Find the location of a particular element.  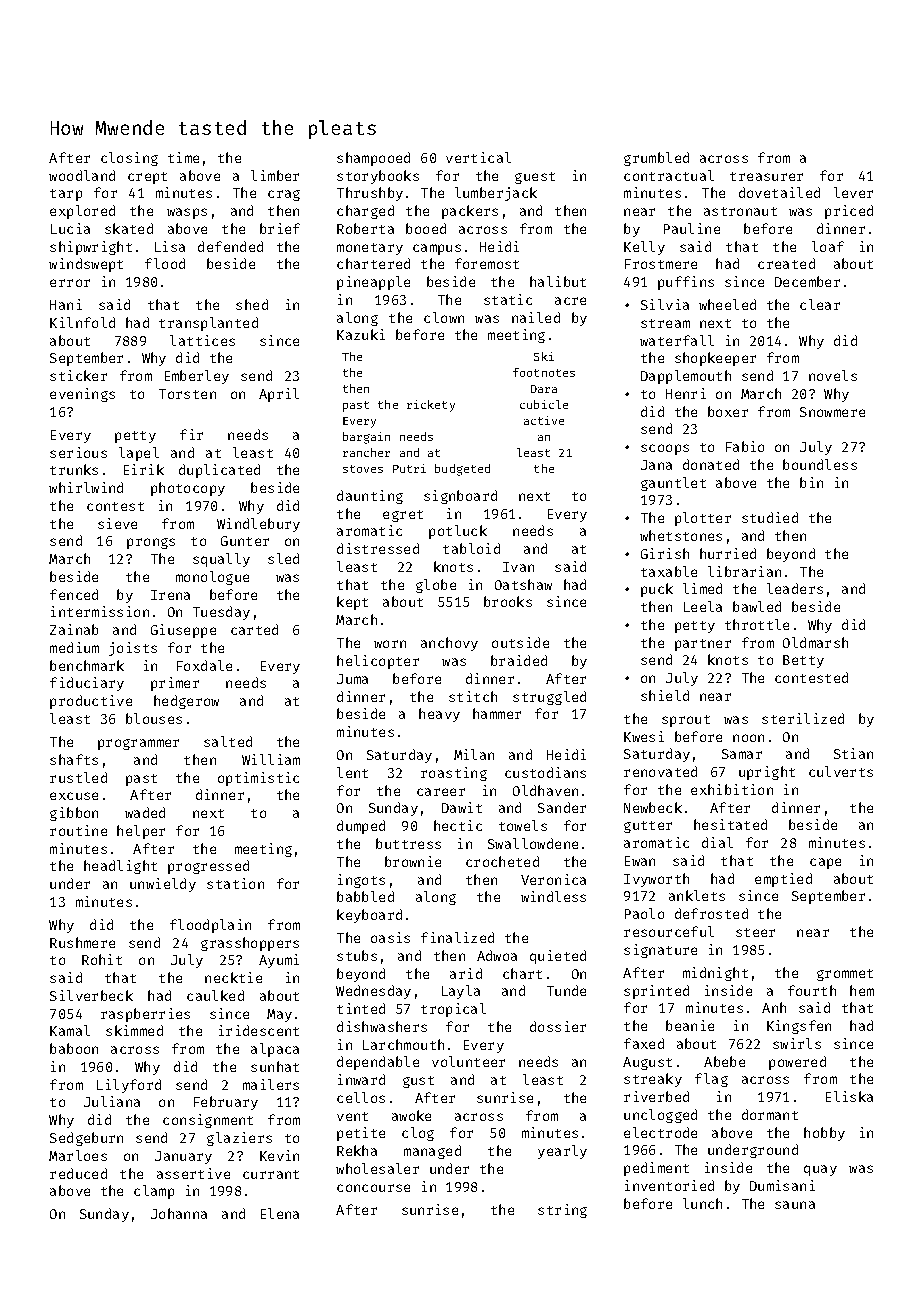

Lilyford is located at coordinates (129, 1086).
